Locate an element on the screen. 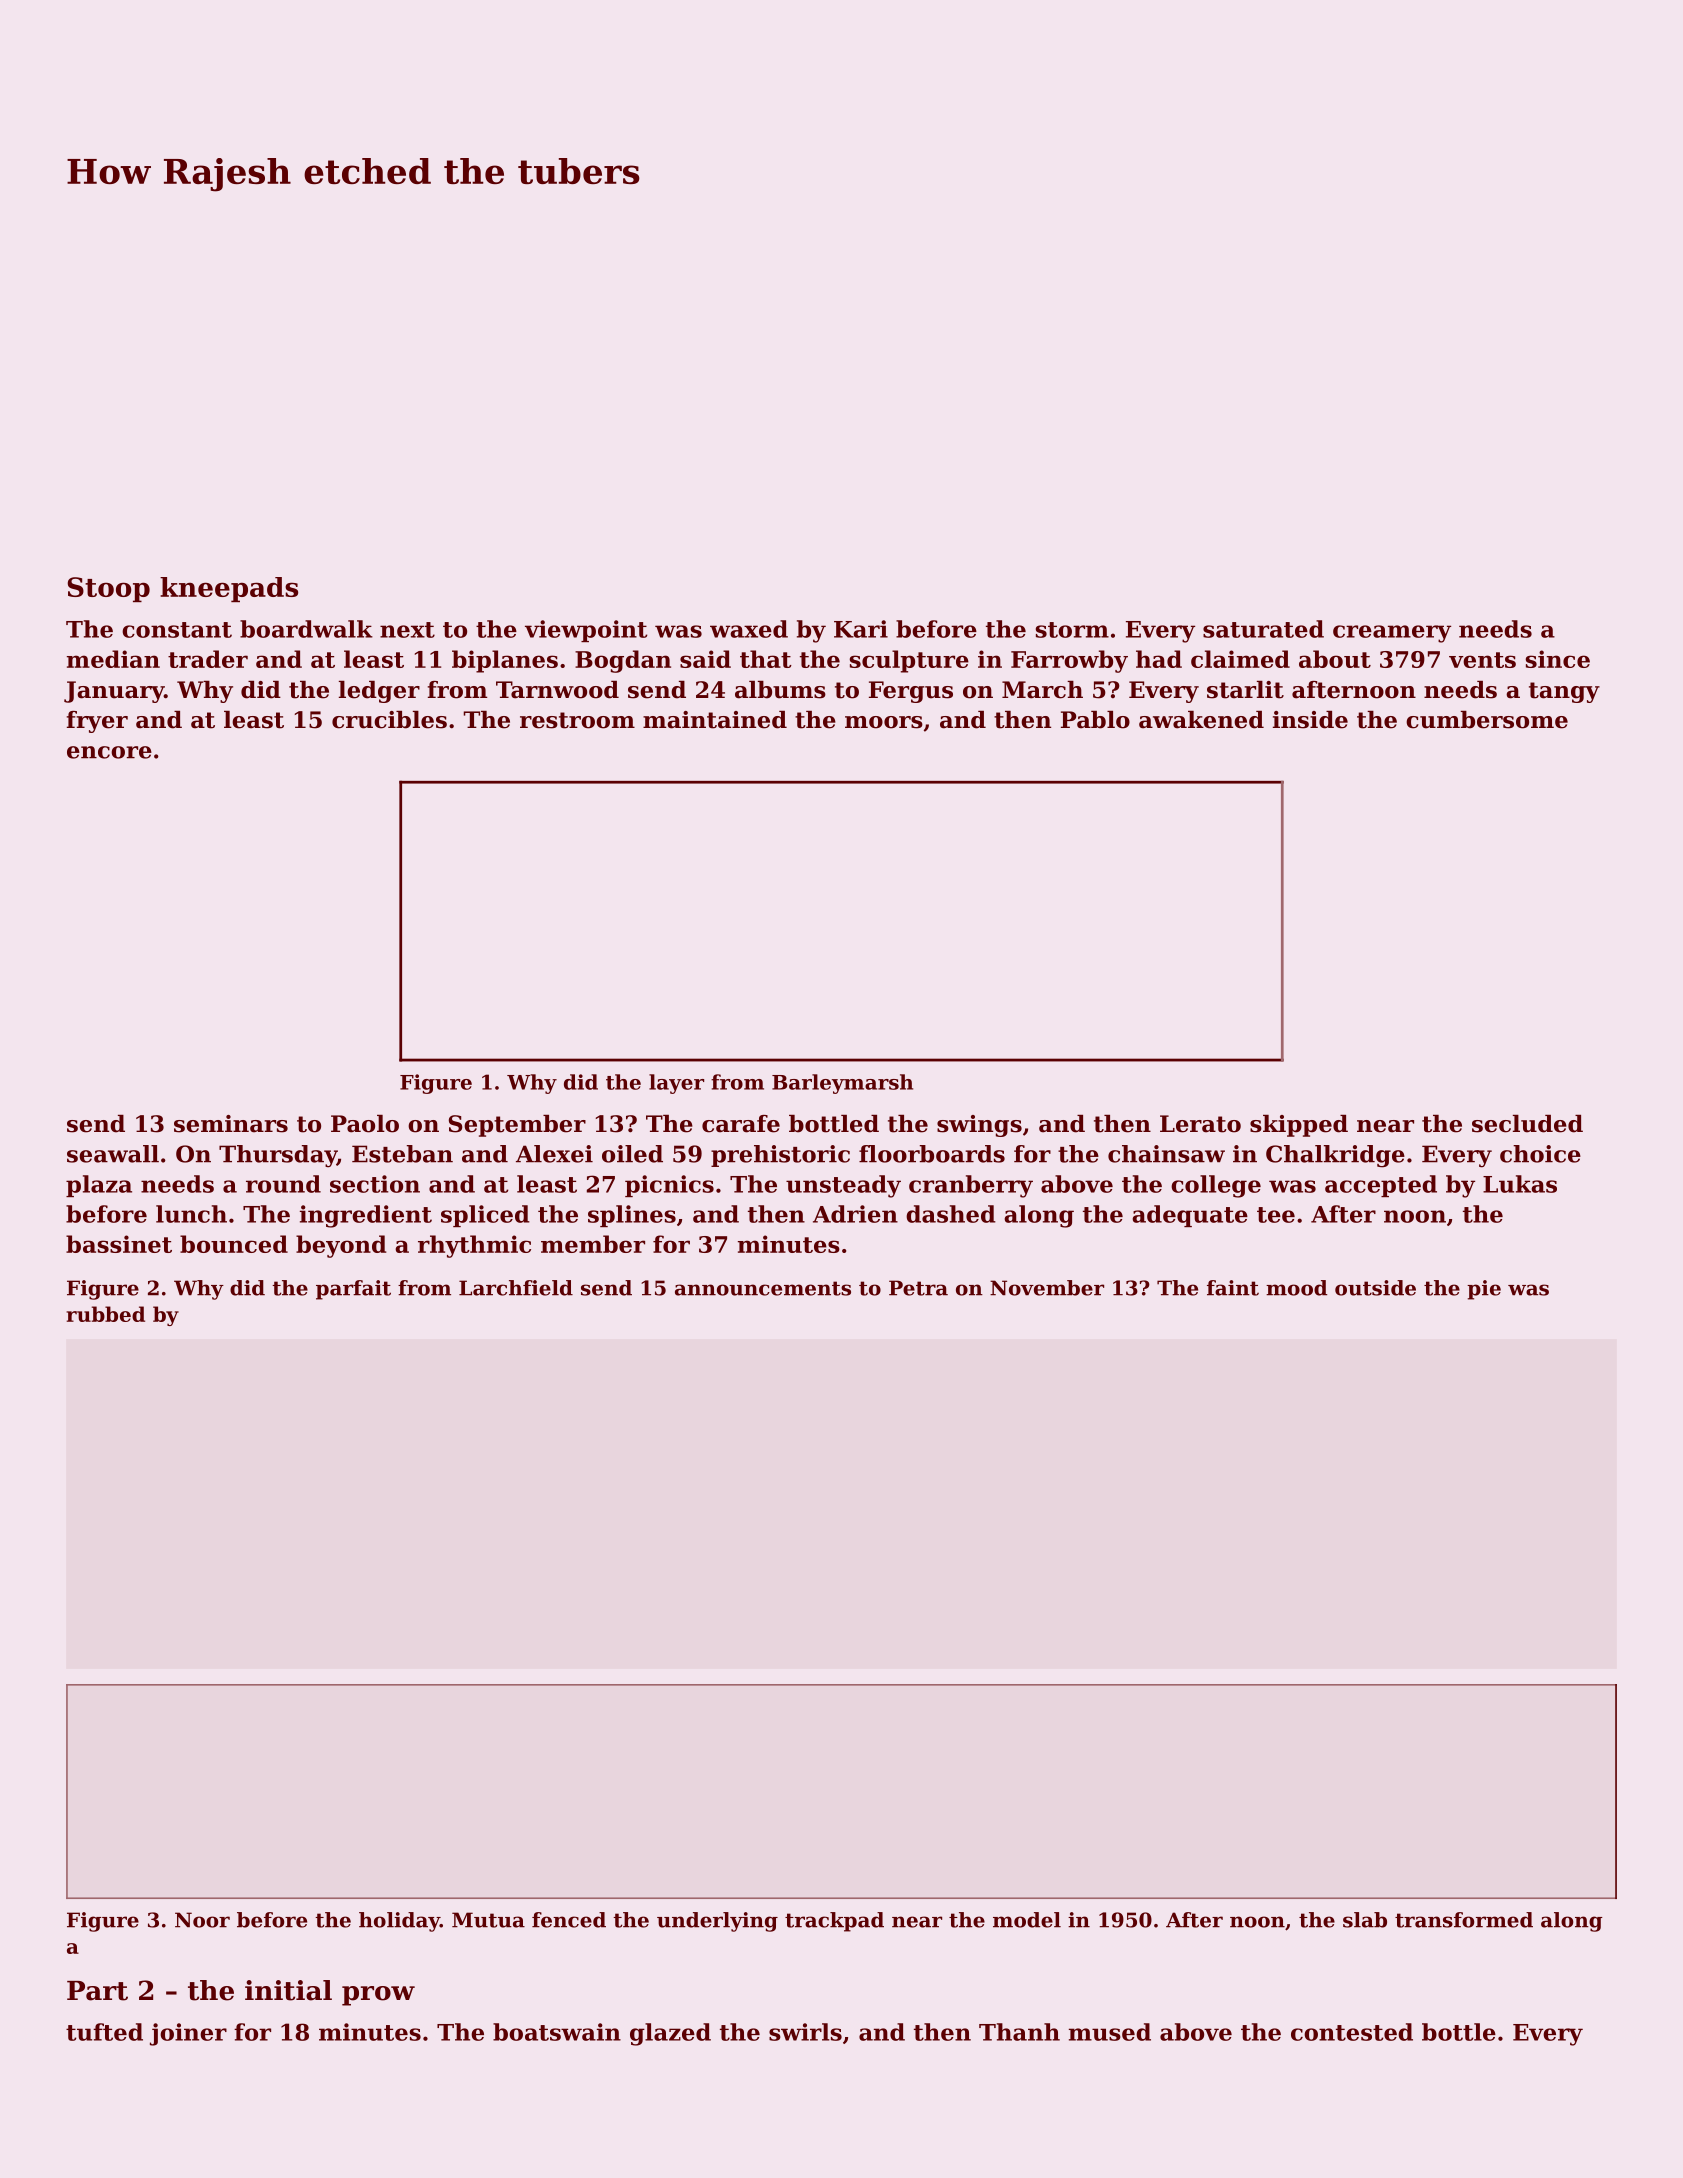 Image resolution: width=1683 pixels, height=2178 pixels. Barleymarsh is located at coordinates (842, 1084).
